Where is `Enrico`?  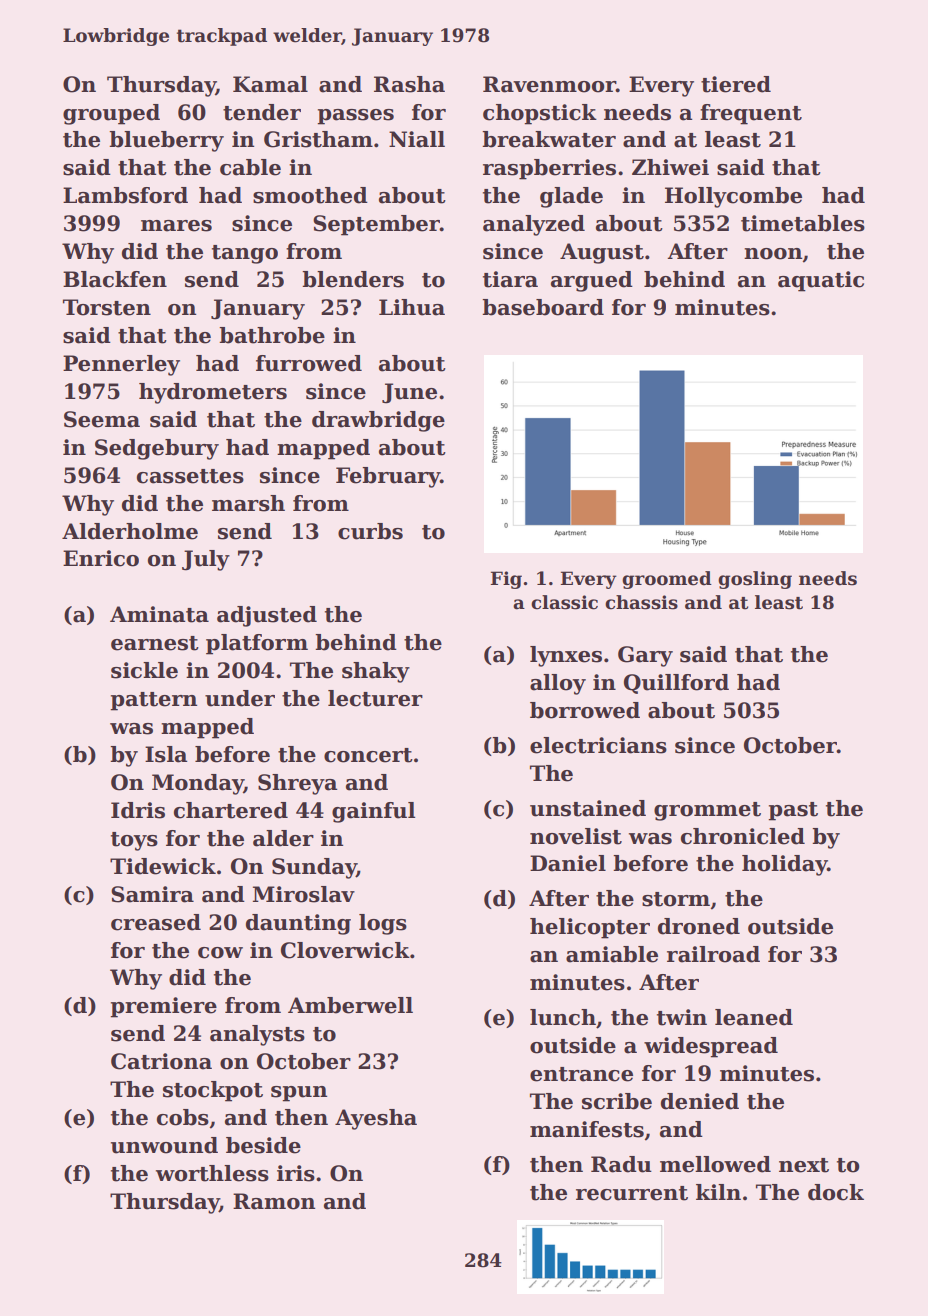 Enrico is located at coordinates (101, 558).
